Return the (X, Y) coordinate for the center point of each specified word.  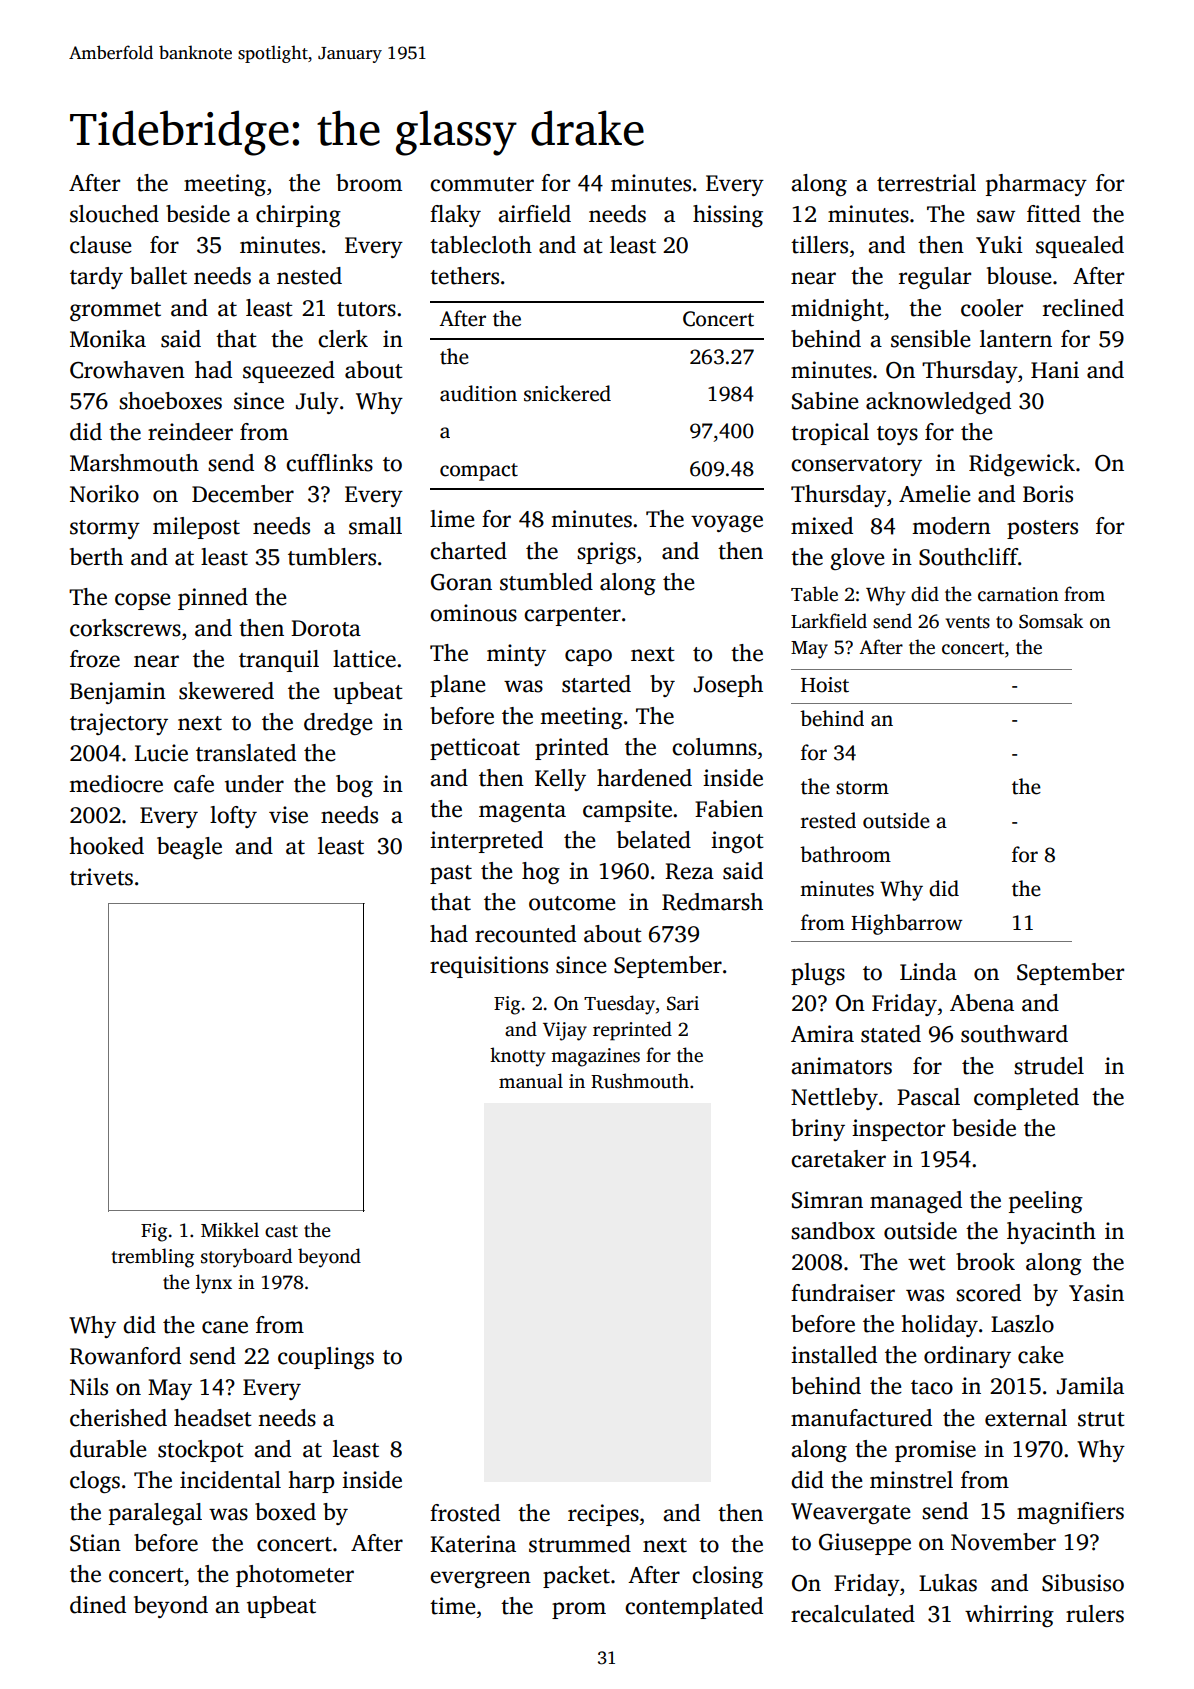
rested (828, 820)
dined (98, 1605)
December (243, 494)
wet (927, 1263)
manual (531, 1081)
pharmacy (1036, 185)
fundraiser (843, 1293)
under (254, 784)
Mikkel (230, 1230)
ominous (473, 613)
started (596, 684)
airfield (534, 214)
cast (281, 1231)
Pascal (928, 1097)
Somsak (1051, 621)
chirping (298, 216)
